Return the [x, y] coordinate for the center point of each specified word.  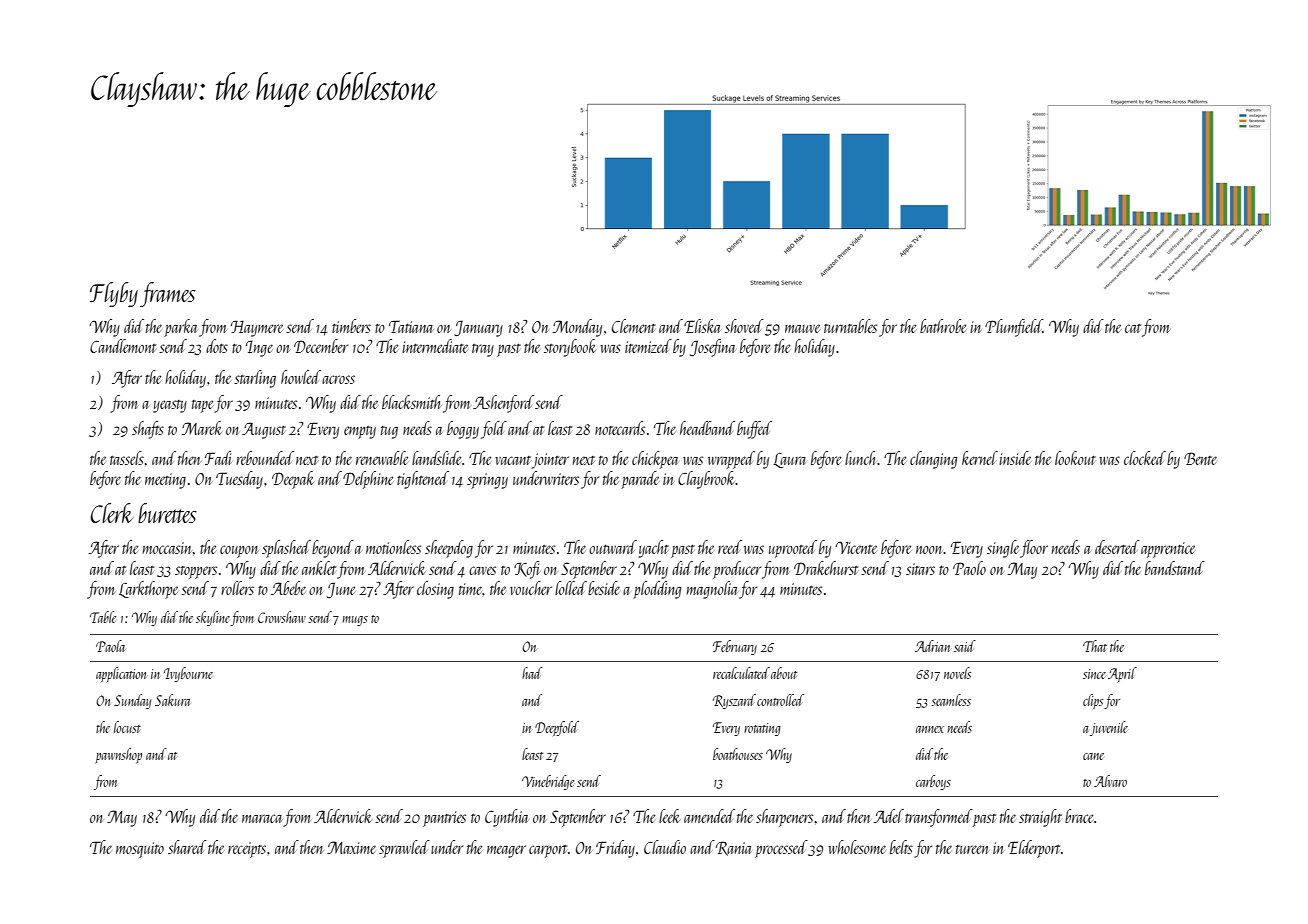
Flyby [114, 294]
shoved [744, 326]
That [1095, 646]
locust [127, 727]
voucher [531, 588]
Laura [789, 460]
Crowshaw [282, 617]
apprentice [1168, 550]
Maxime [351, 847]
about [784, 673]
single [1003, 549]
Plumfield [1014, 328]
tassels [127, 458]
